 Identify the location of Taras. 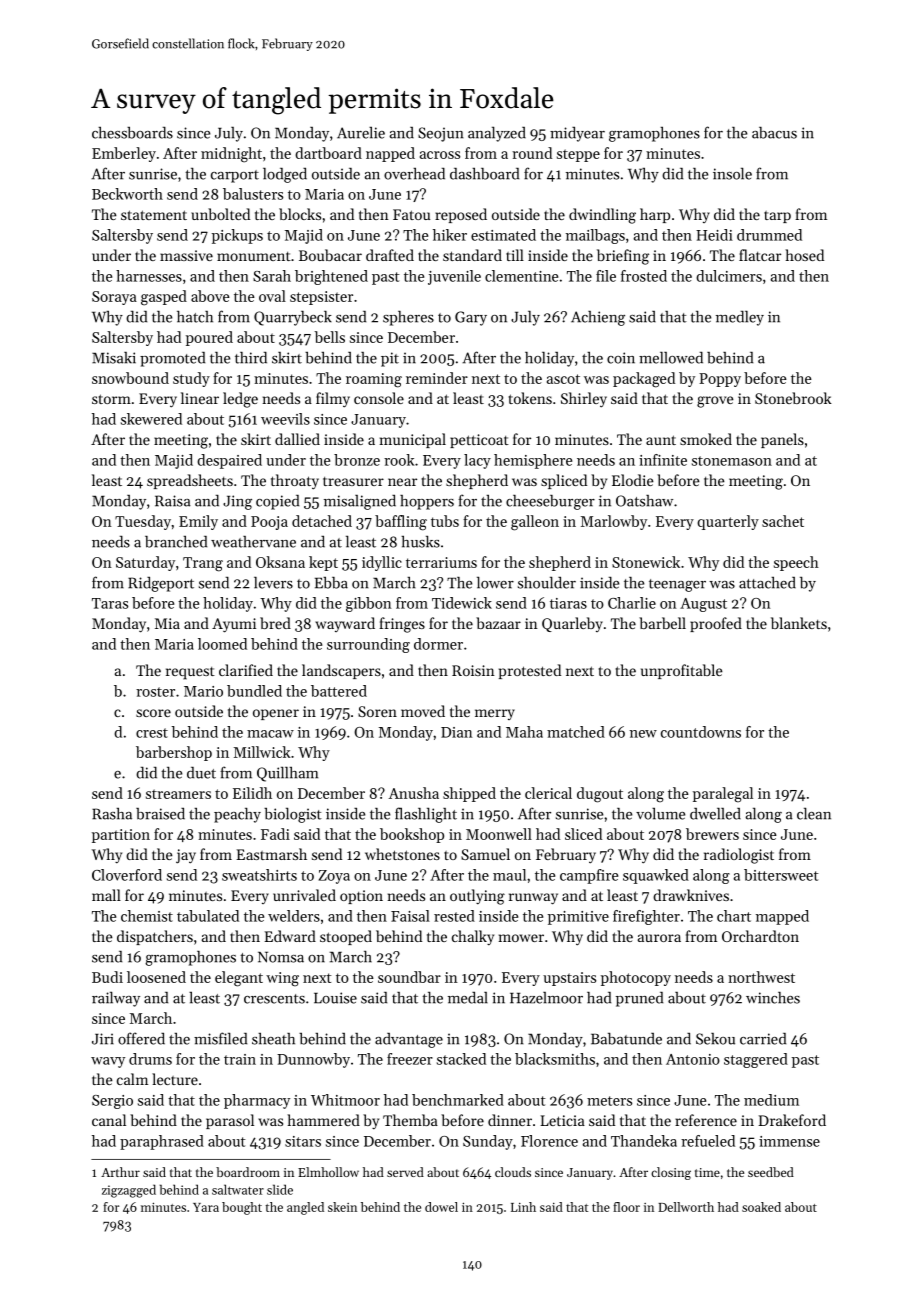
(110, 603).
